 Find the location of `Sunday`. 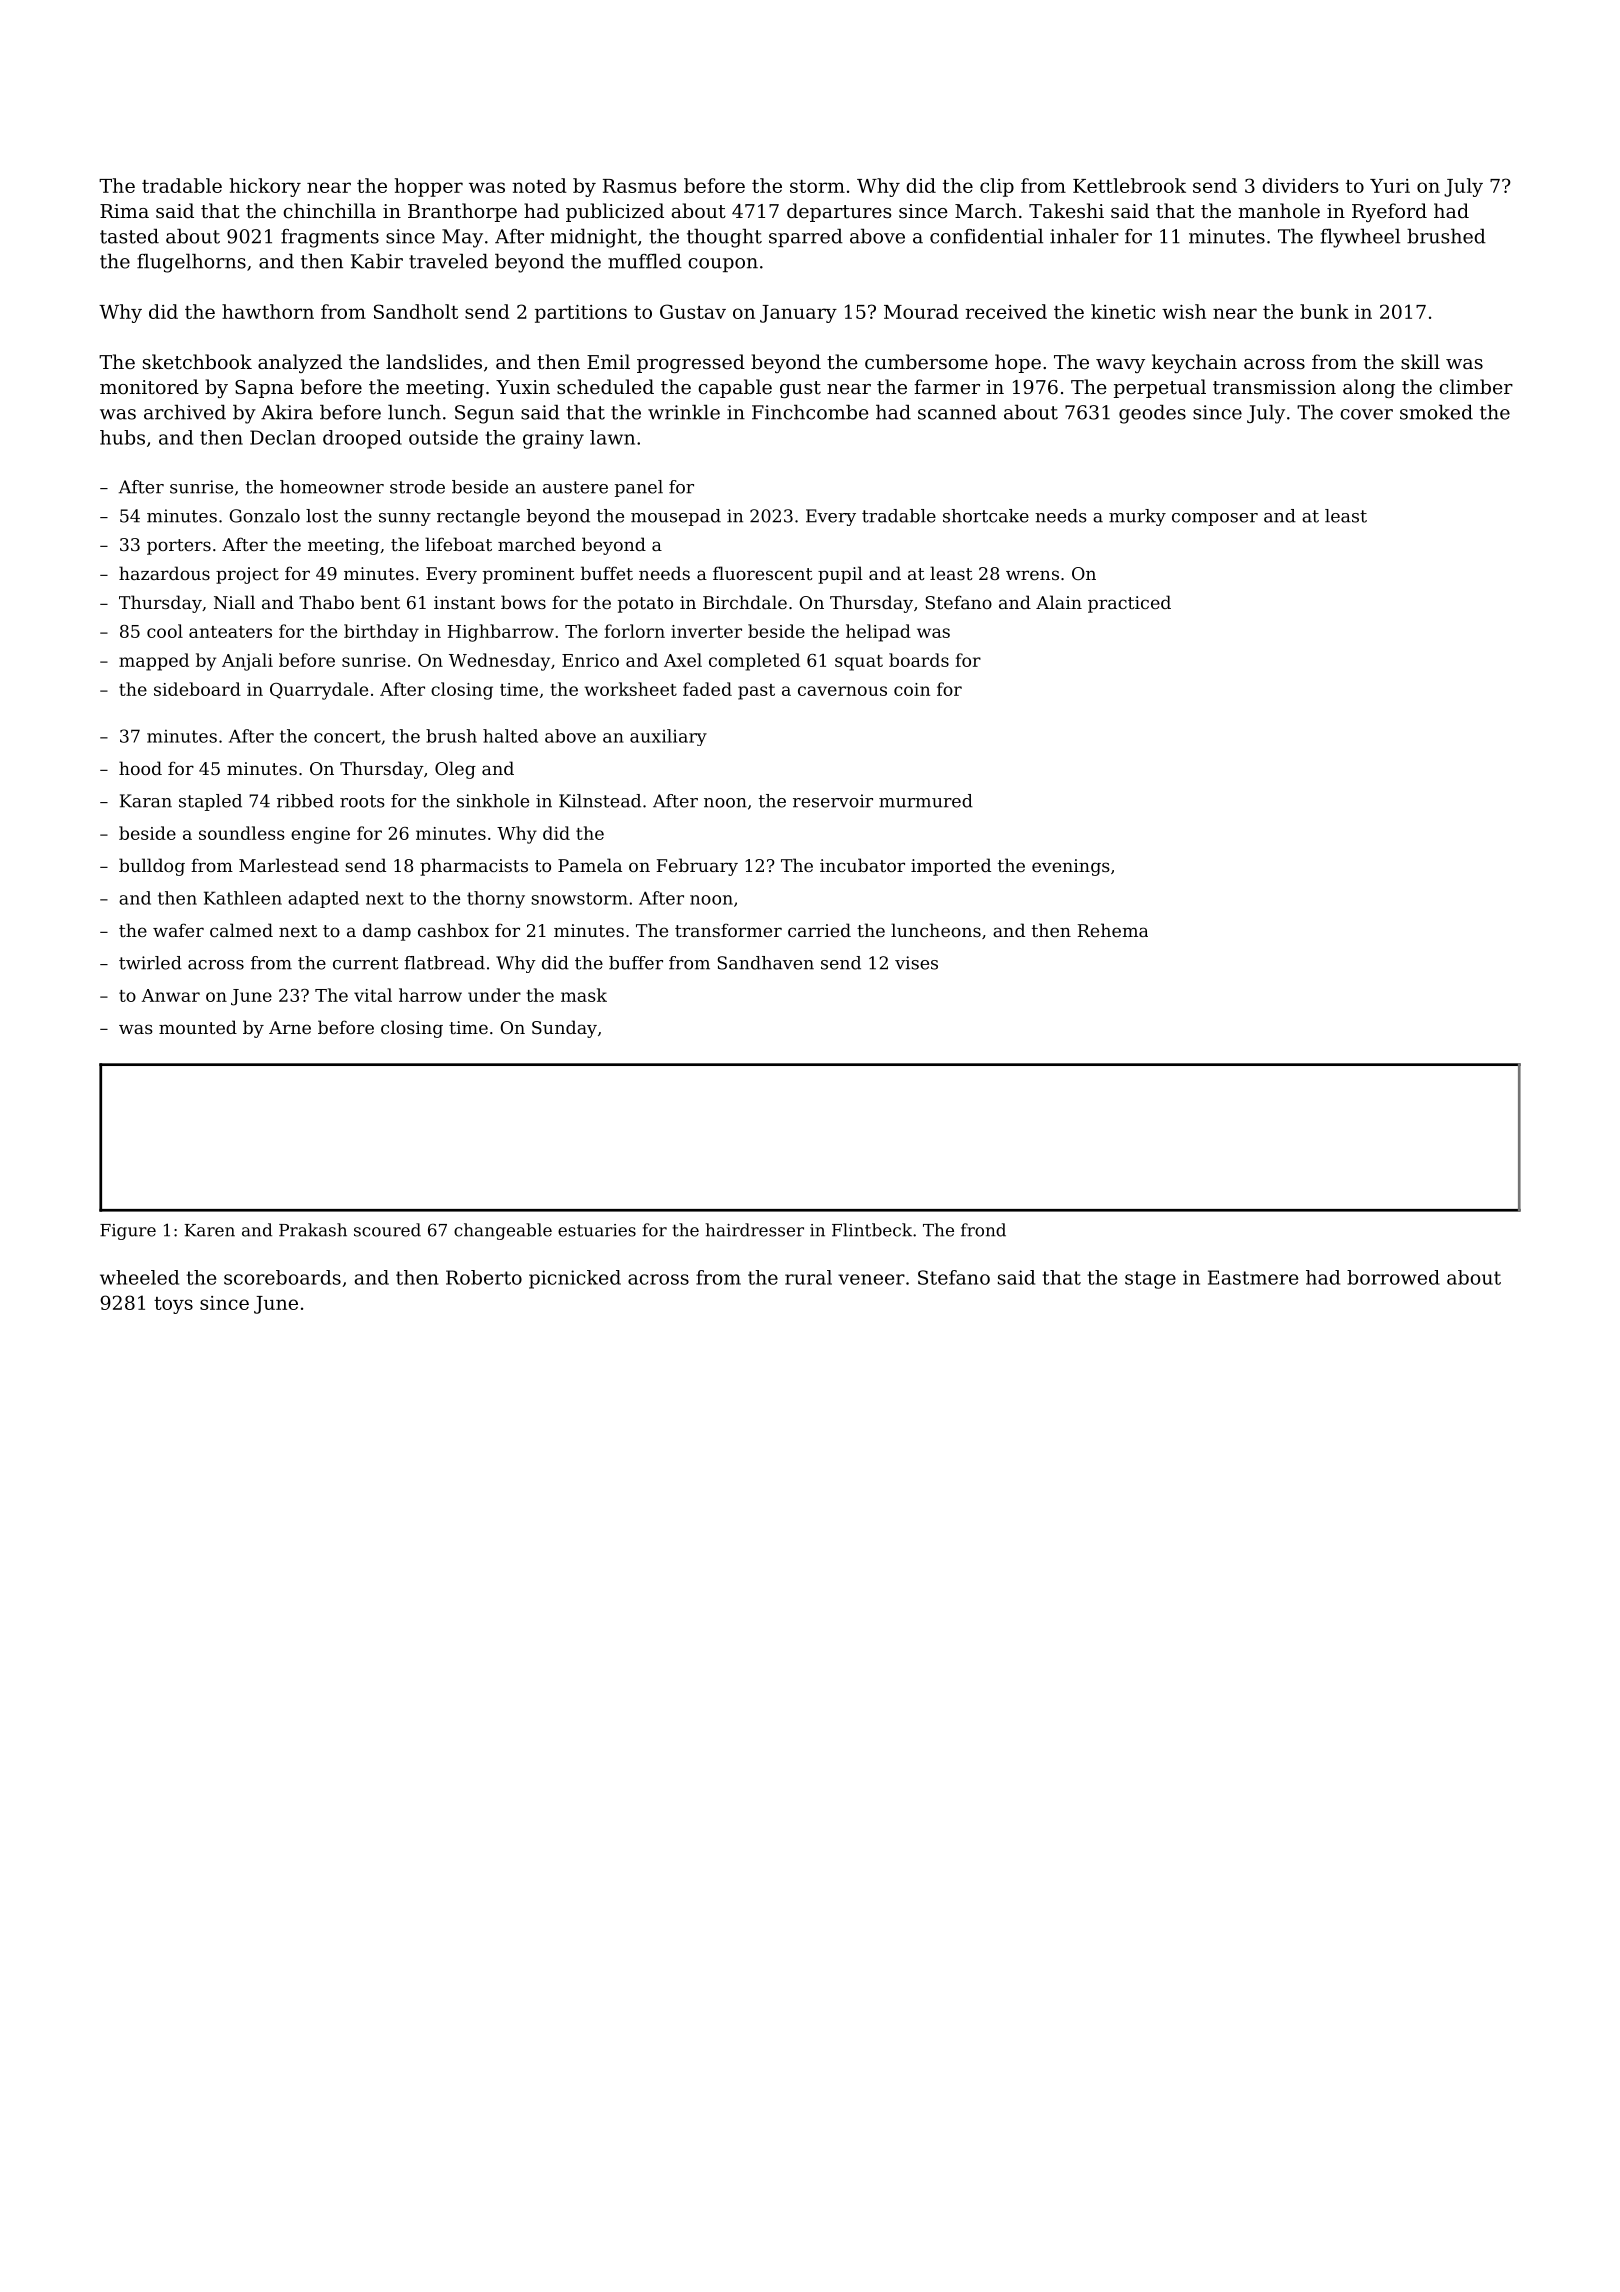

Sunday is located at coordinates (564, 1029).
